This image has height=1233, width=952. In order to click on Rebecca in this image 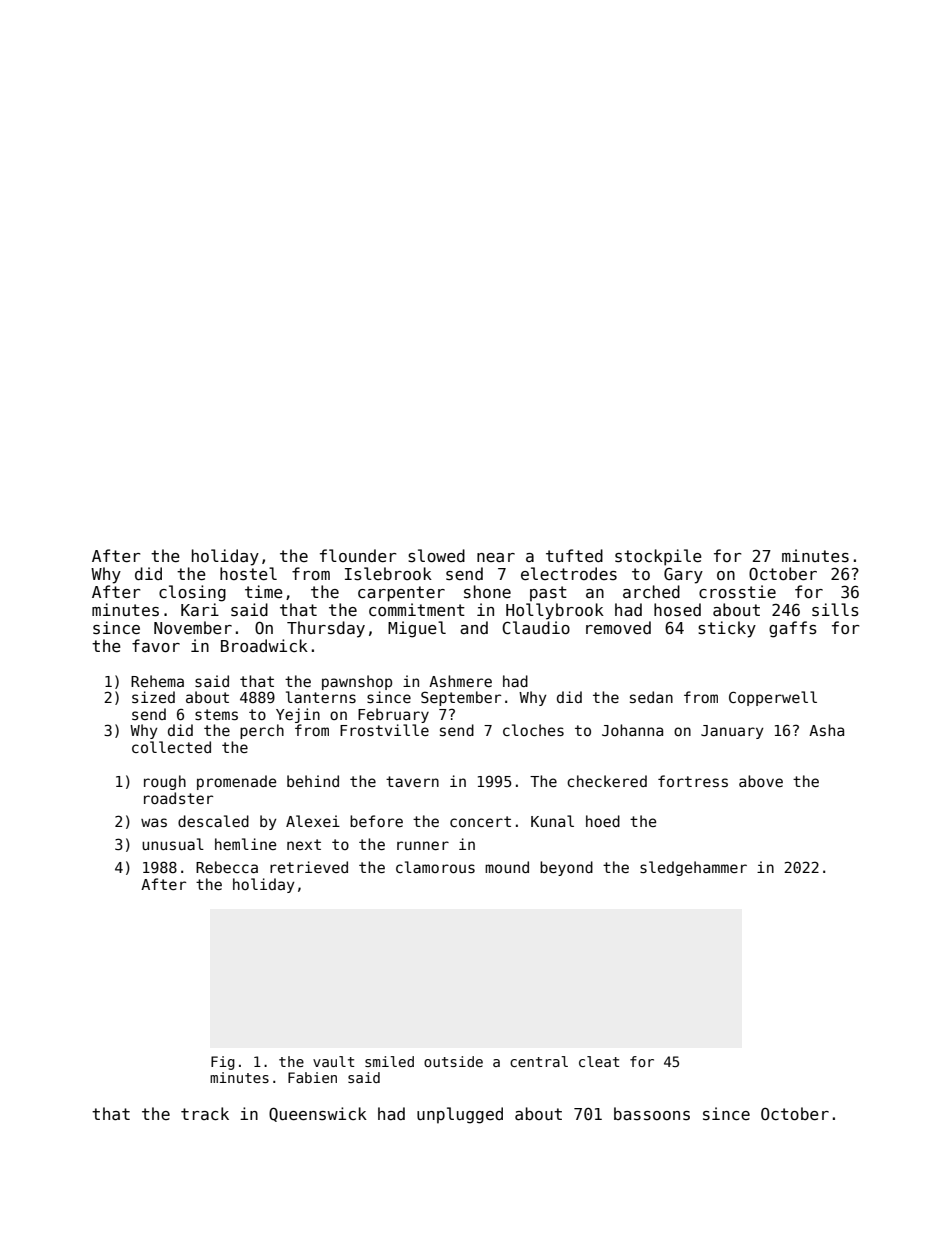, I will do `click(227, 867)`.
